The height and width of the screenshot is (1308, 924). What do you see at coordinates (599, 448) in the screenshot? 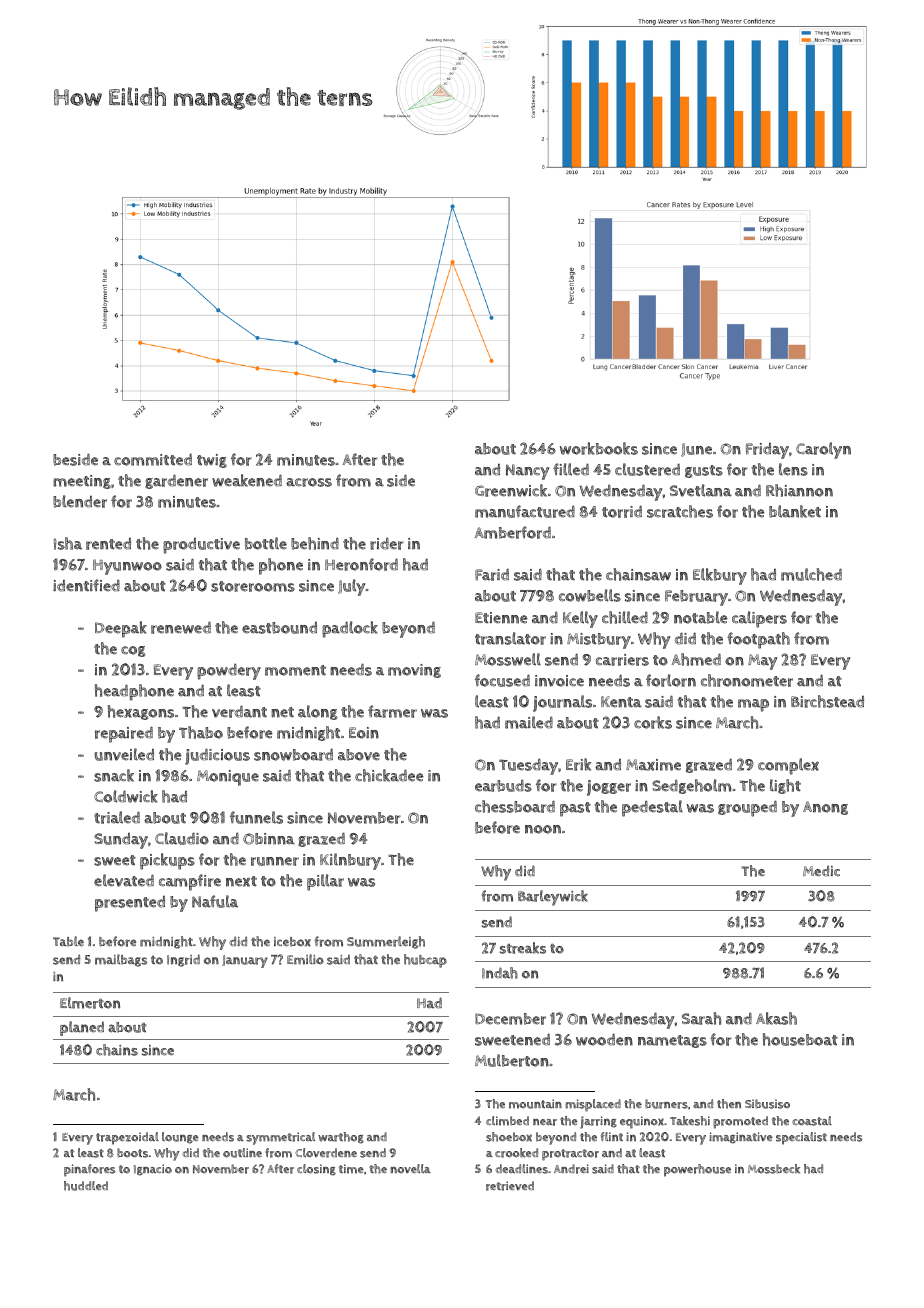
I see `workbooks` at bounding box center [599, 448].
